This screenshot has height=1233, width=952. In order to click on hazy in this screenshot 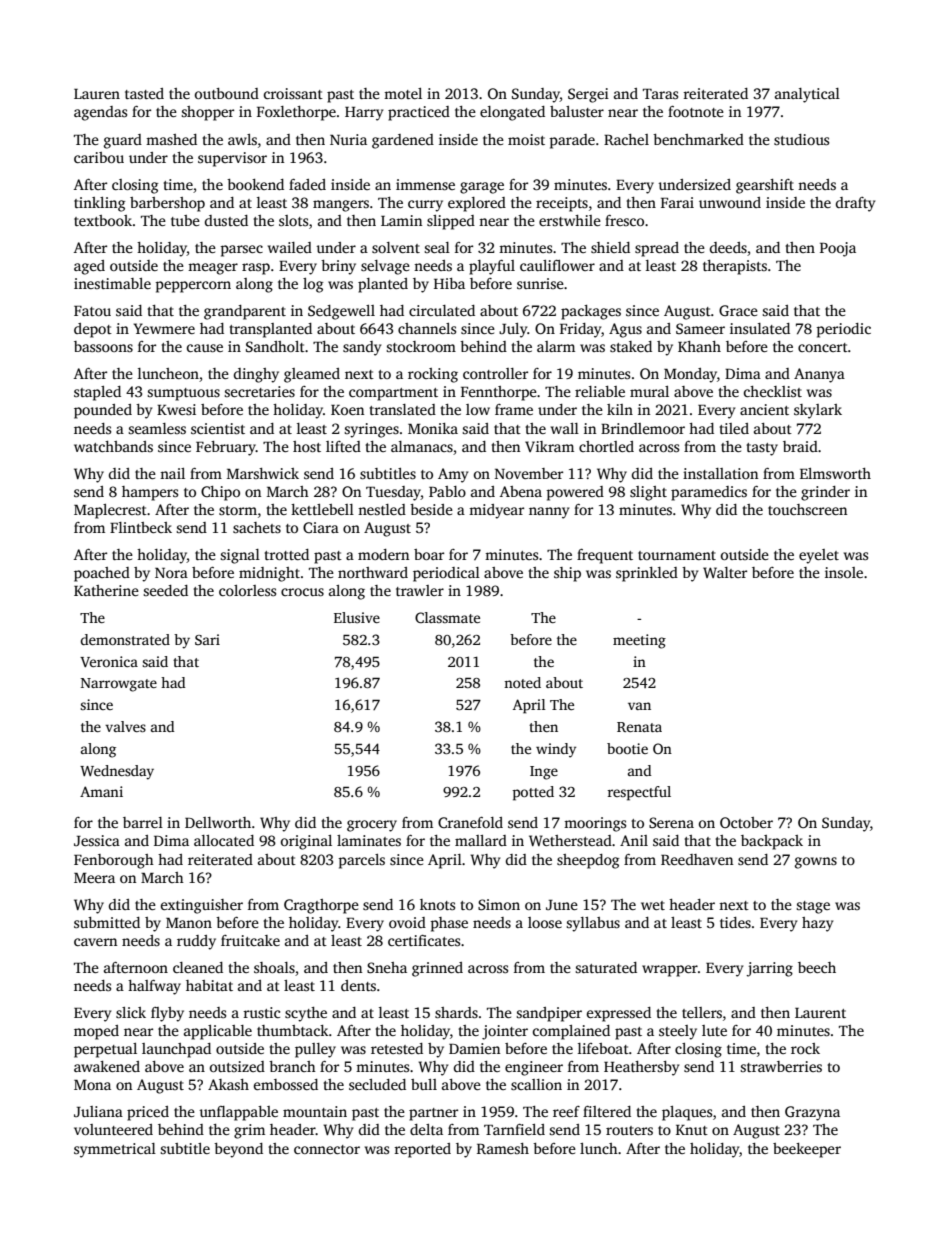, I will do `click(817, 924)`.
